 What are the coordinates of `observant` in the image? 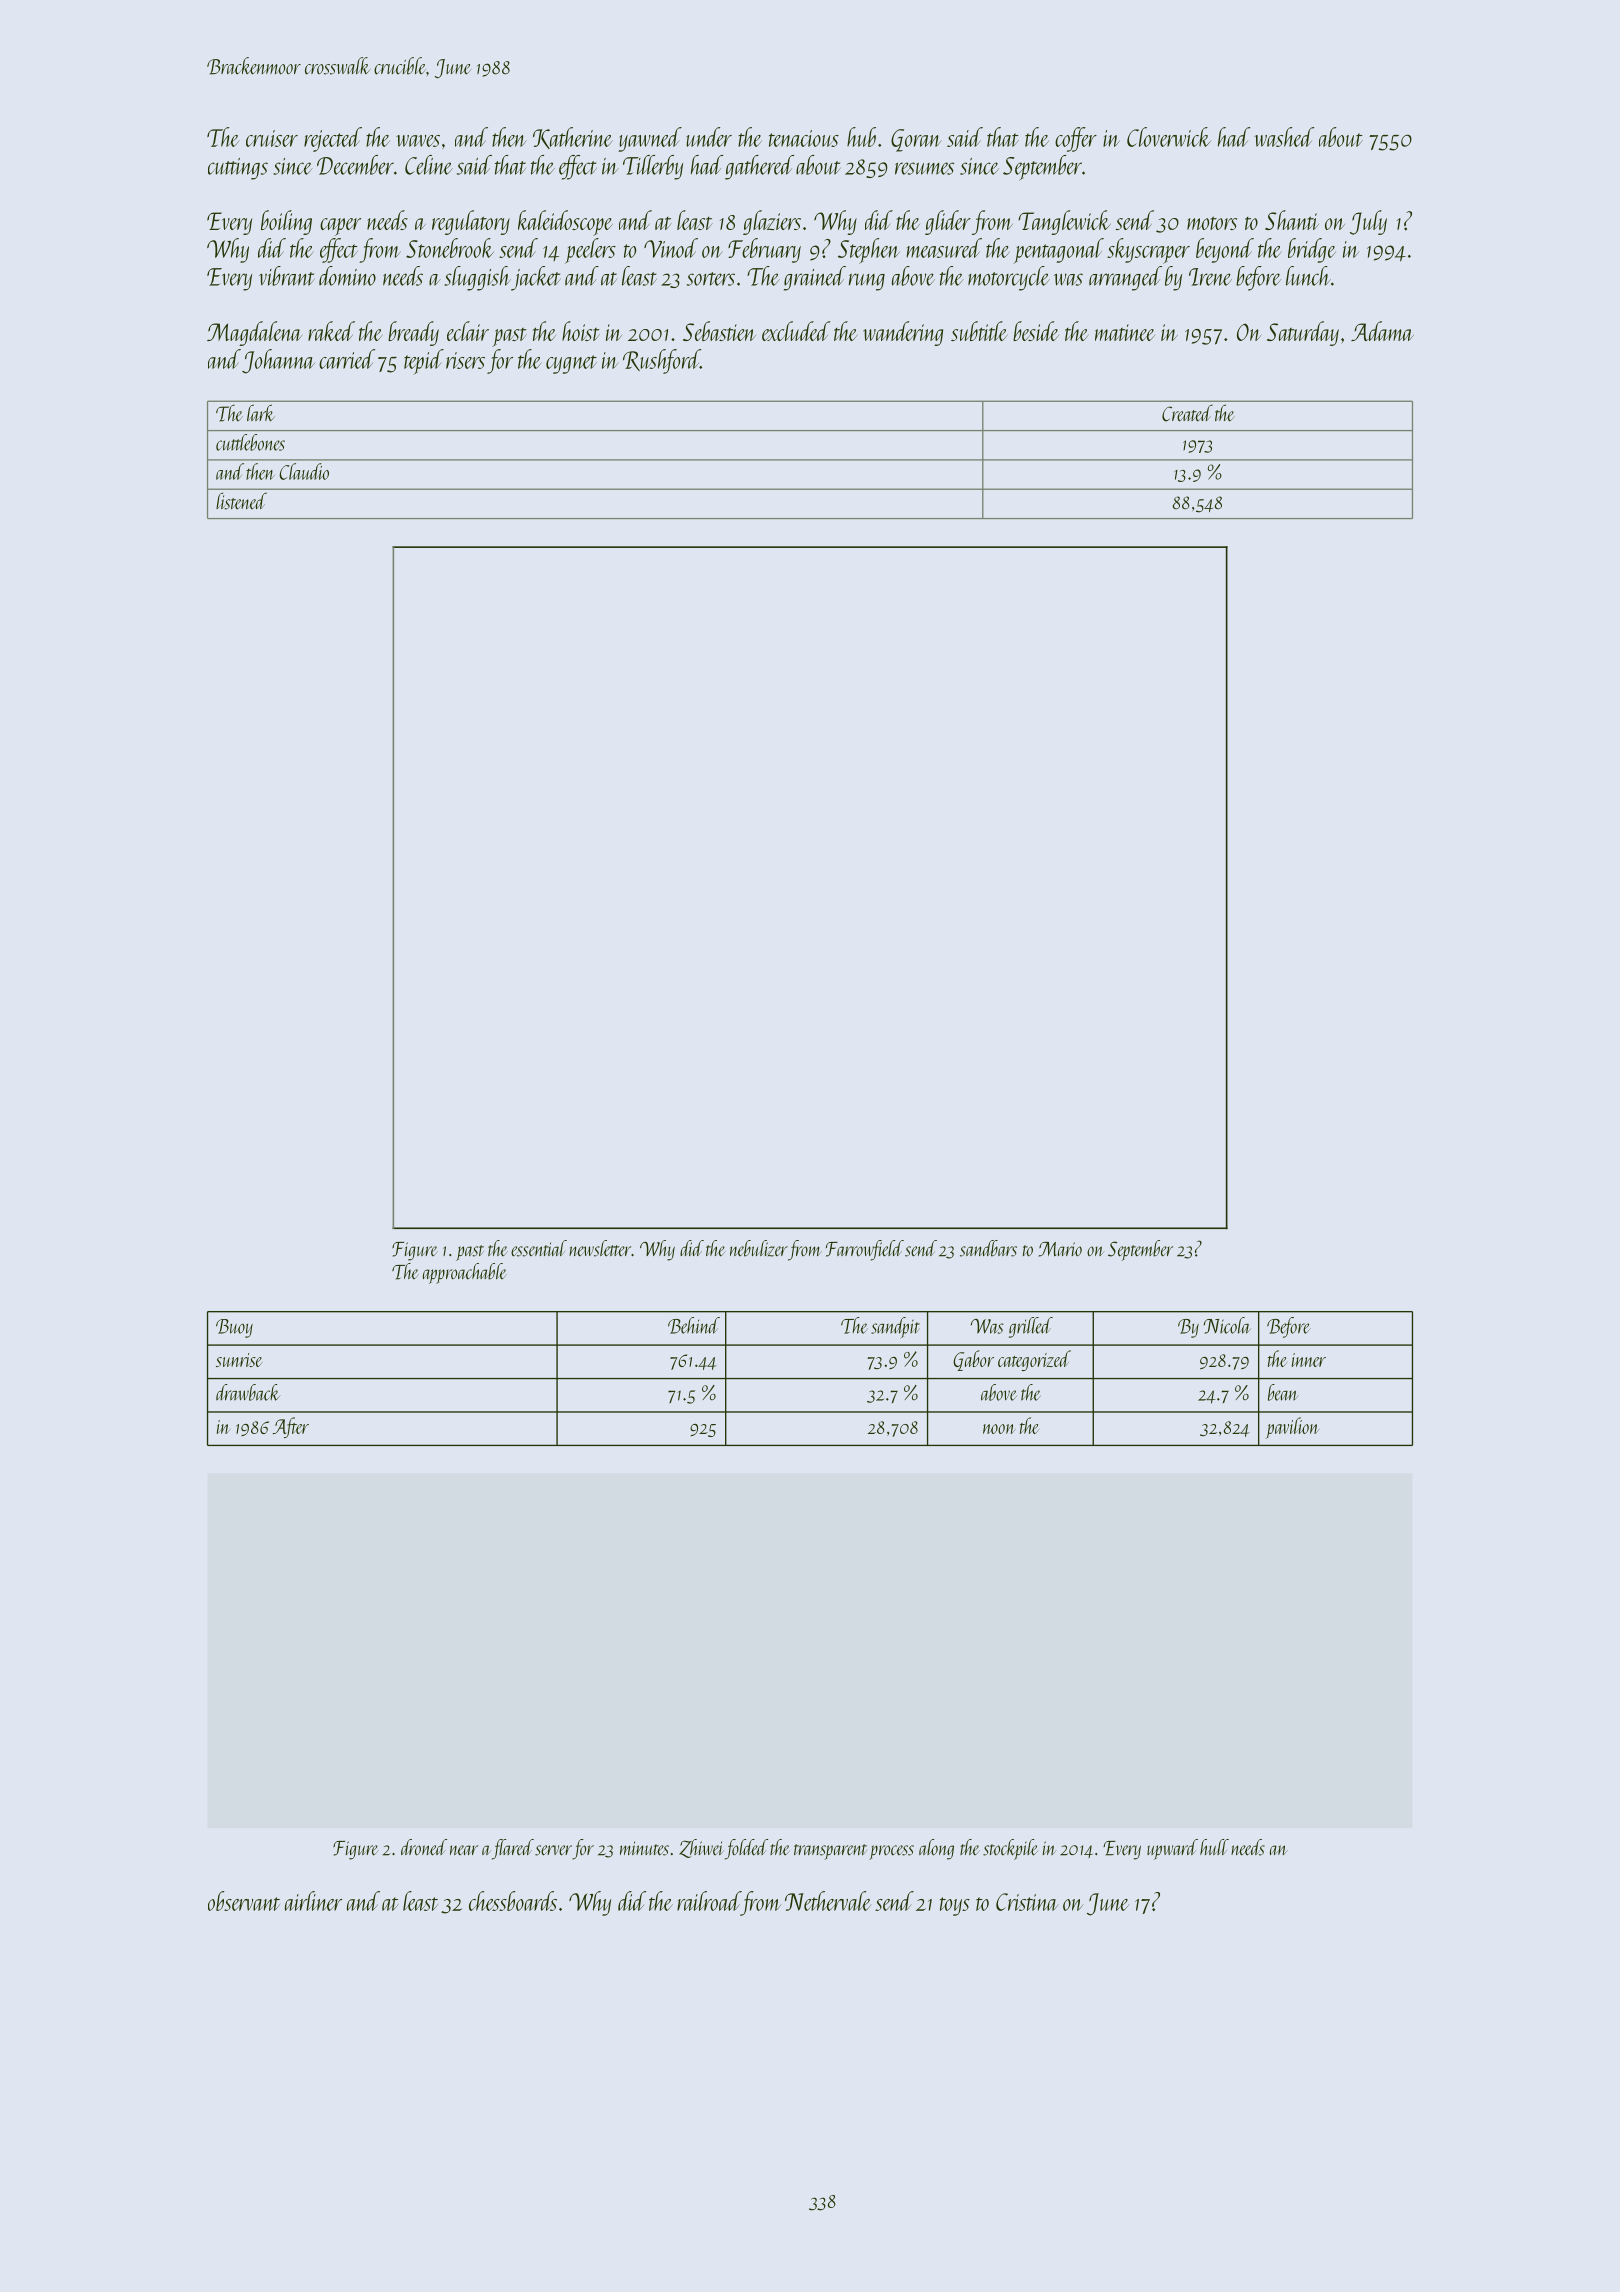 It's located at (244, 1901).
